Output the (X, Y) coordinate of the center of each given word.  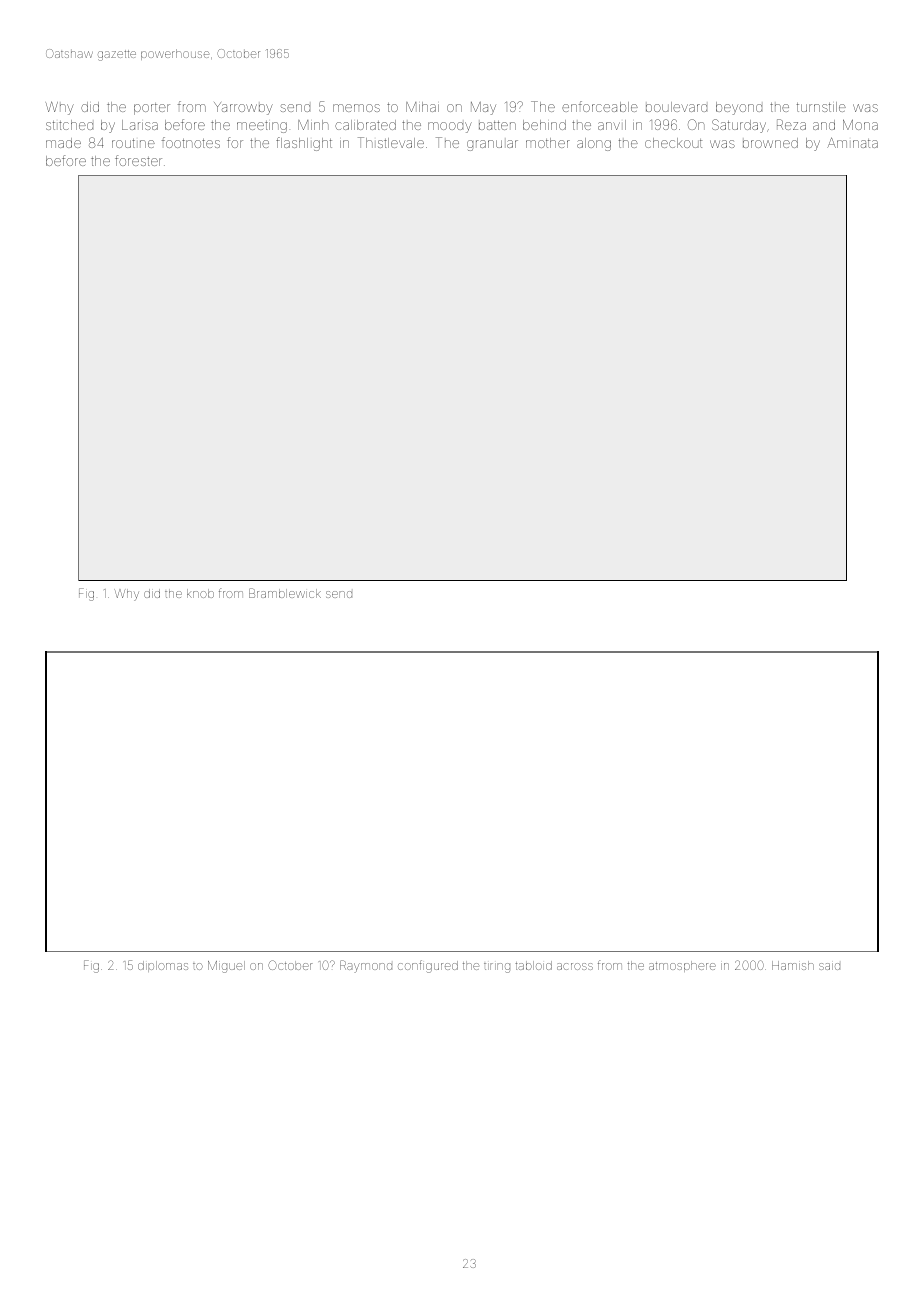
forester (138, 160)
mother (548, 143)
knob (200, 593)
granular (492, 145)
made (63, 143)
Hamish (793, 965)
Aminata (852, 142)
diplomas (163, 966)
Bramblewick (285, 593)
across (575, 966)
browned (770, 143)
